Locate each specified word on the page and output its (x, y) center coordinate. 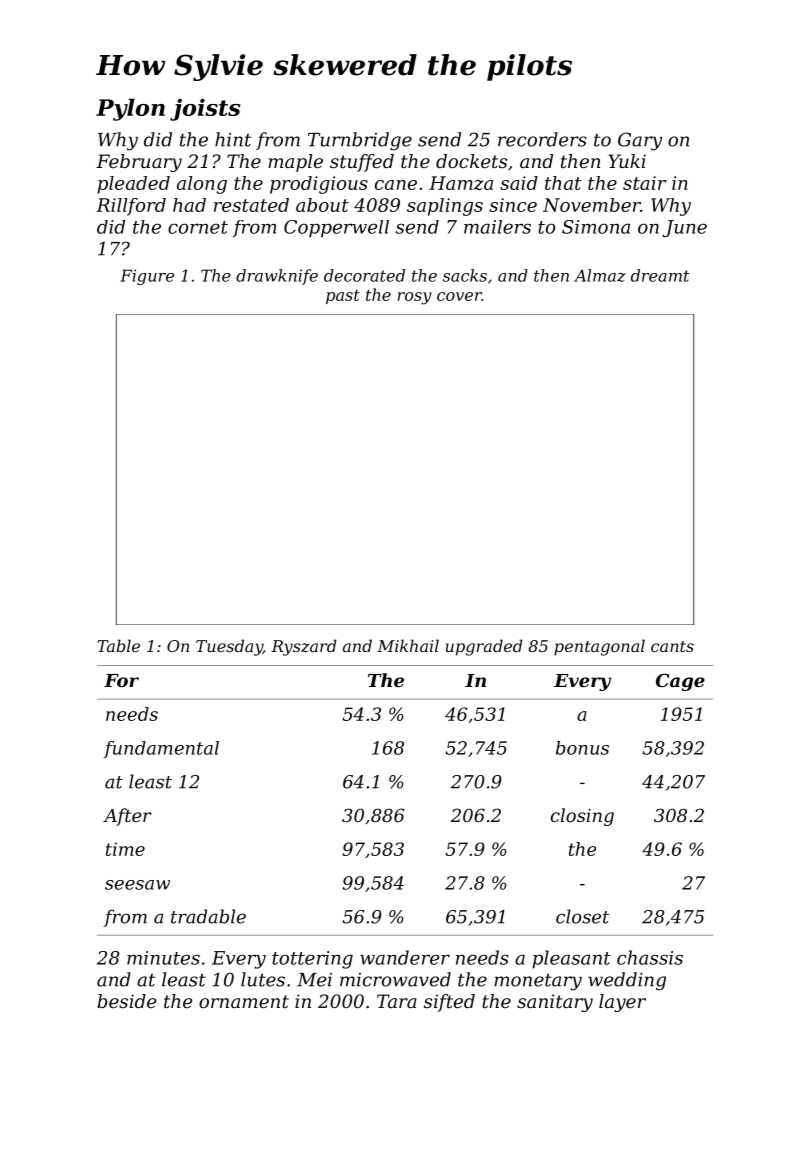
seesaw (137, 885)
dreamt (660, 275)
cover (459, 296)
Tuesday (229, 647)
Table (118, 645)
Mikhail (408, 645)
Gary (640, 141)
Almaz (600, 275)
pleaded (133, 185)
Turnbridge (360, 141)
